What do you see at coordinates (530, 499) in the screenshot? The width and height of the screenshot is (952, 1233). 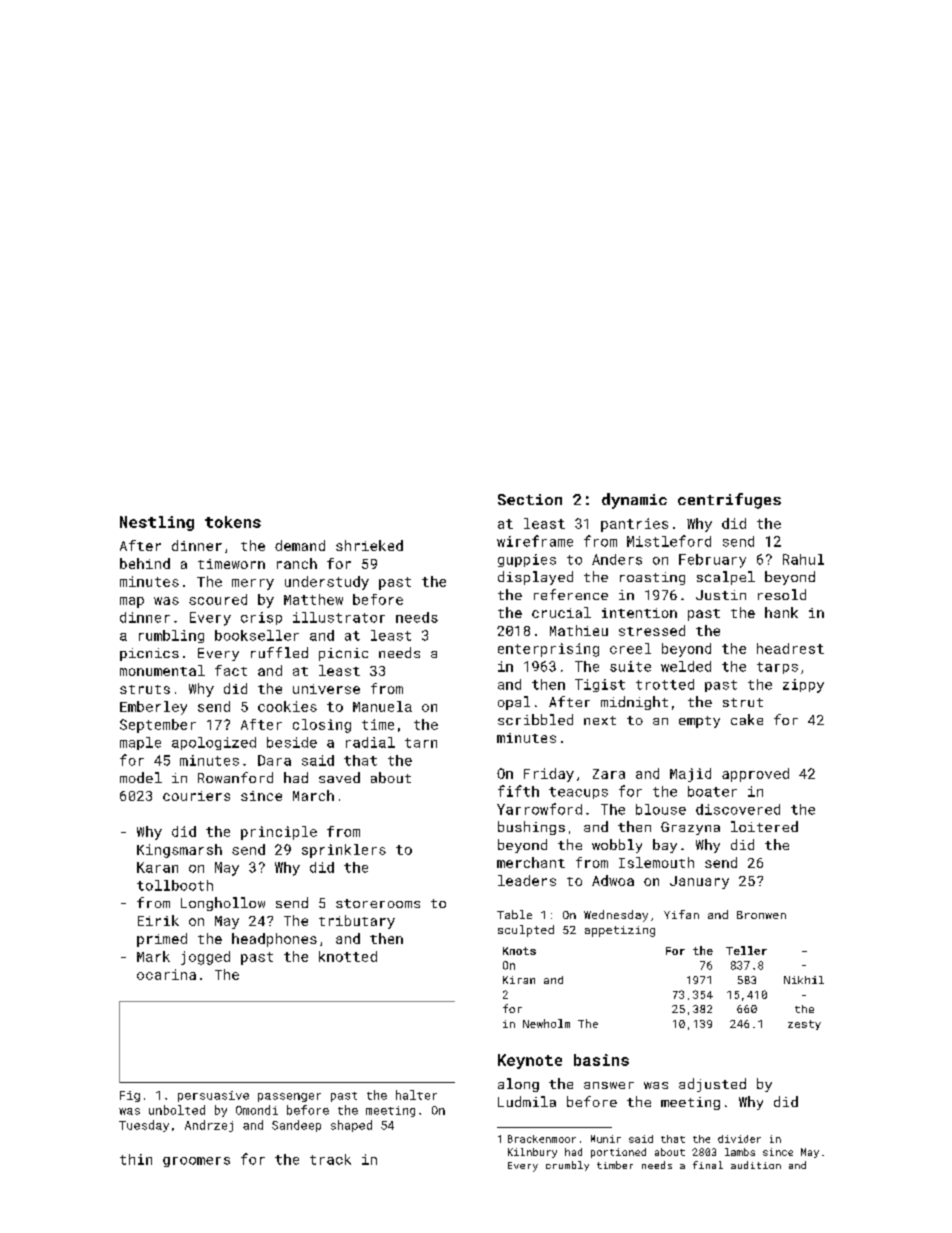 I see `Section` at bounding box center [530, 499].
